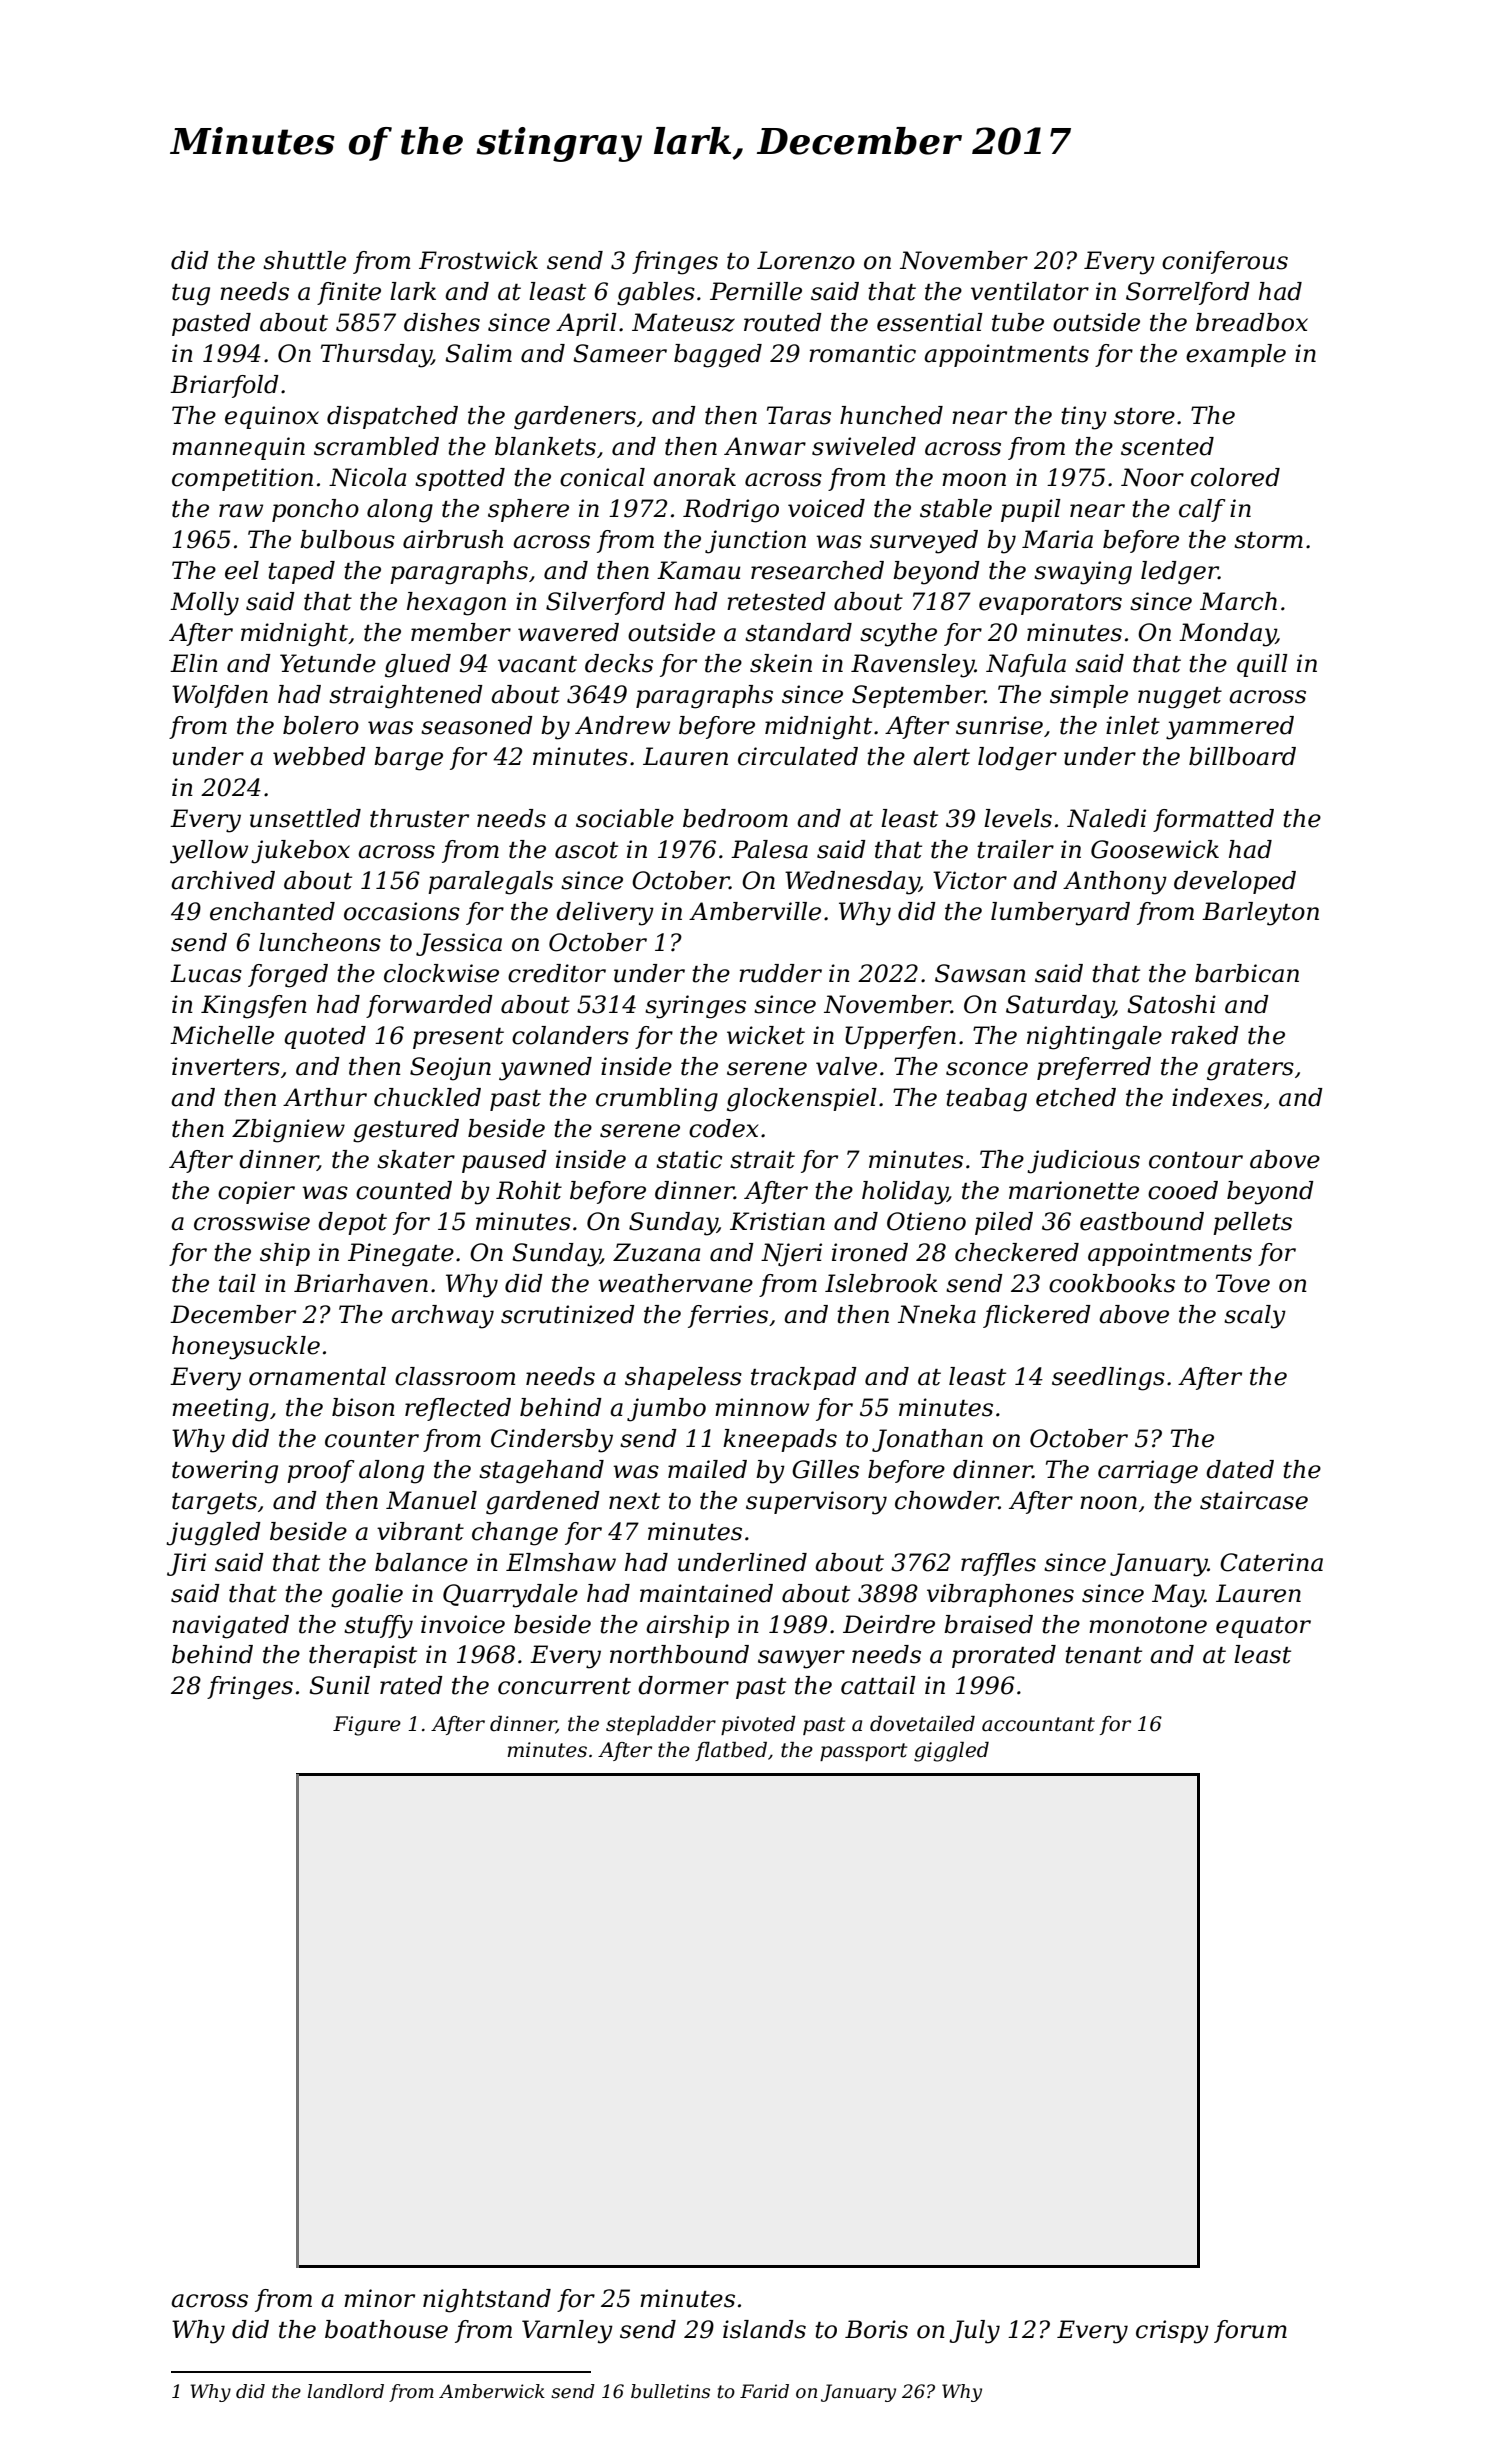 The width and height of the screenshot is (1496, 2464). Describe the element at coordinates (191, 295) in the screenshot. I see `tug` at that location.
